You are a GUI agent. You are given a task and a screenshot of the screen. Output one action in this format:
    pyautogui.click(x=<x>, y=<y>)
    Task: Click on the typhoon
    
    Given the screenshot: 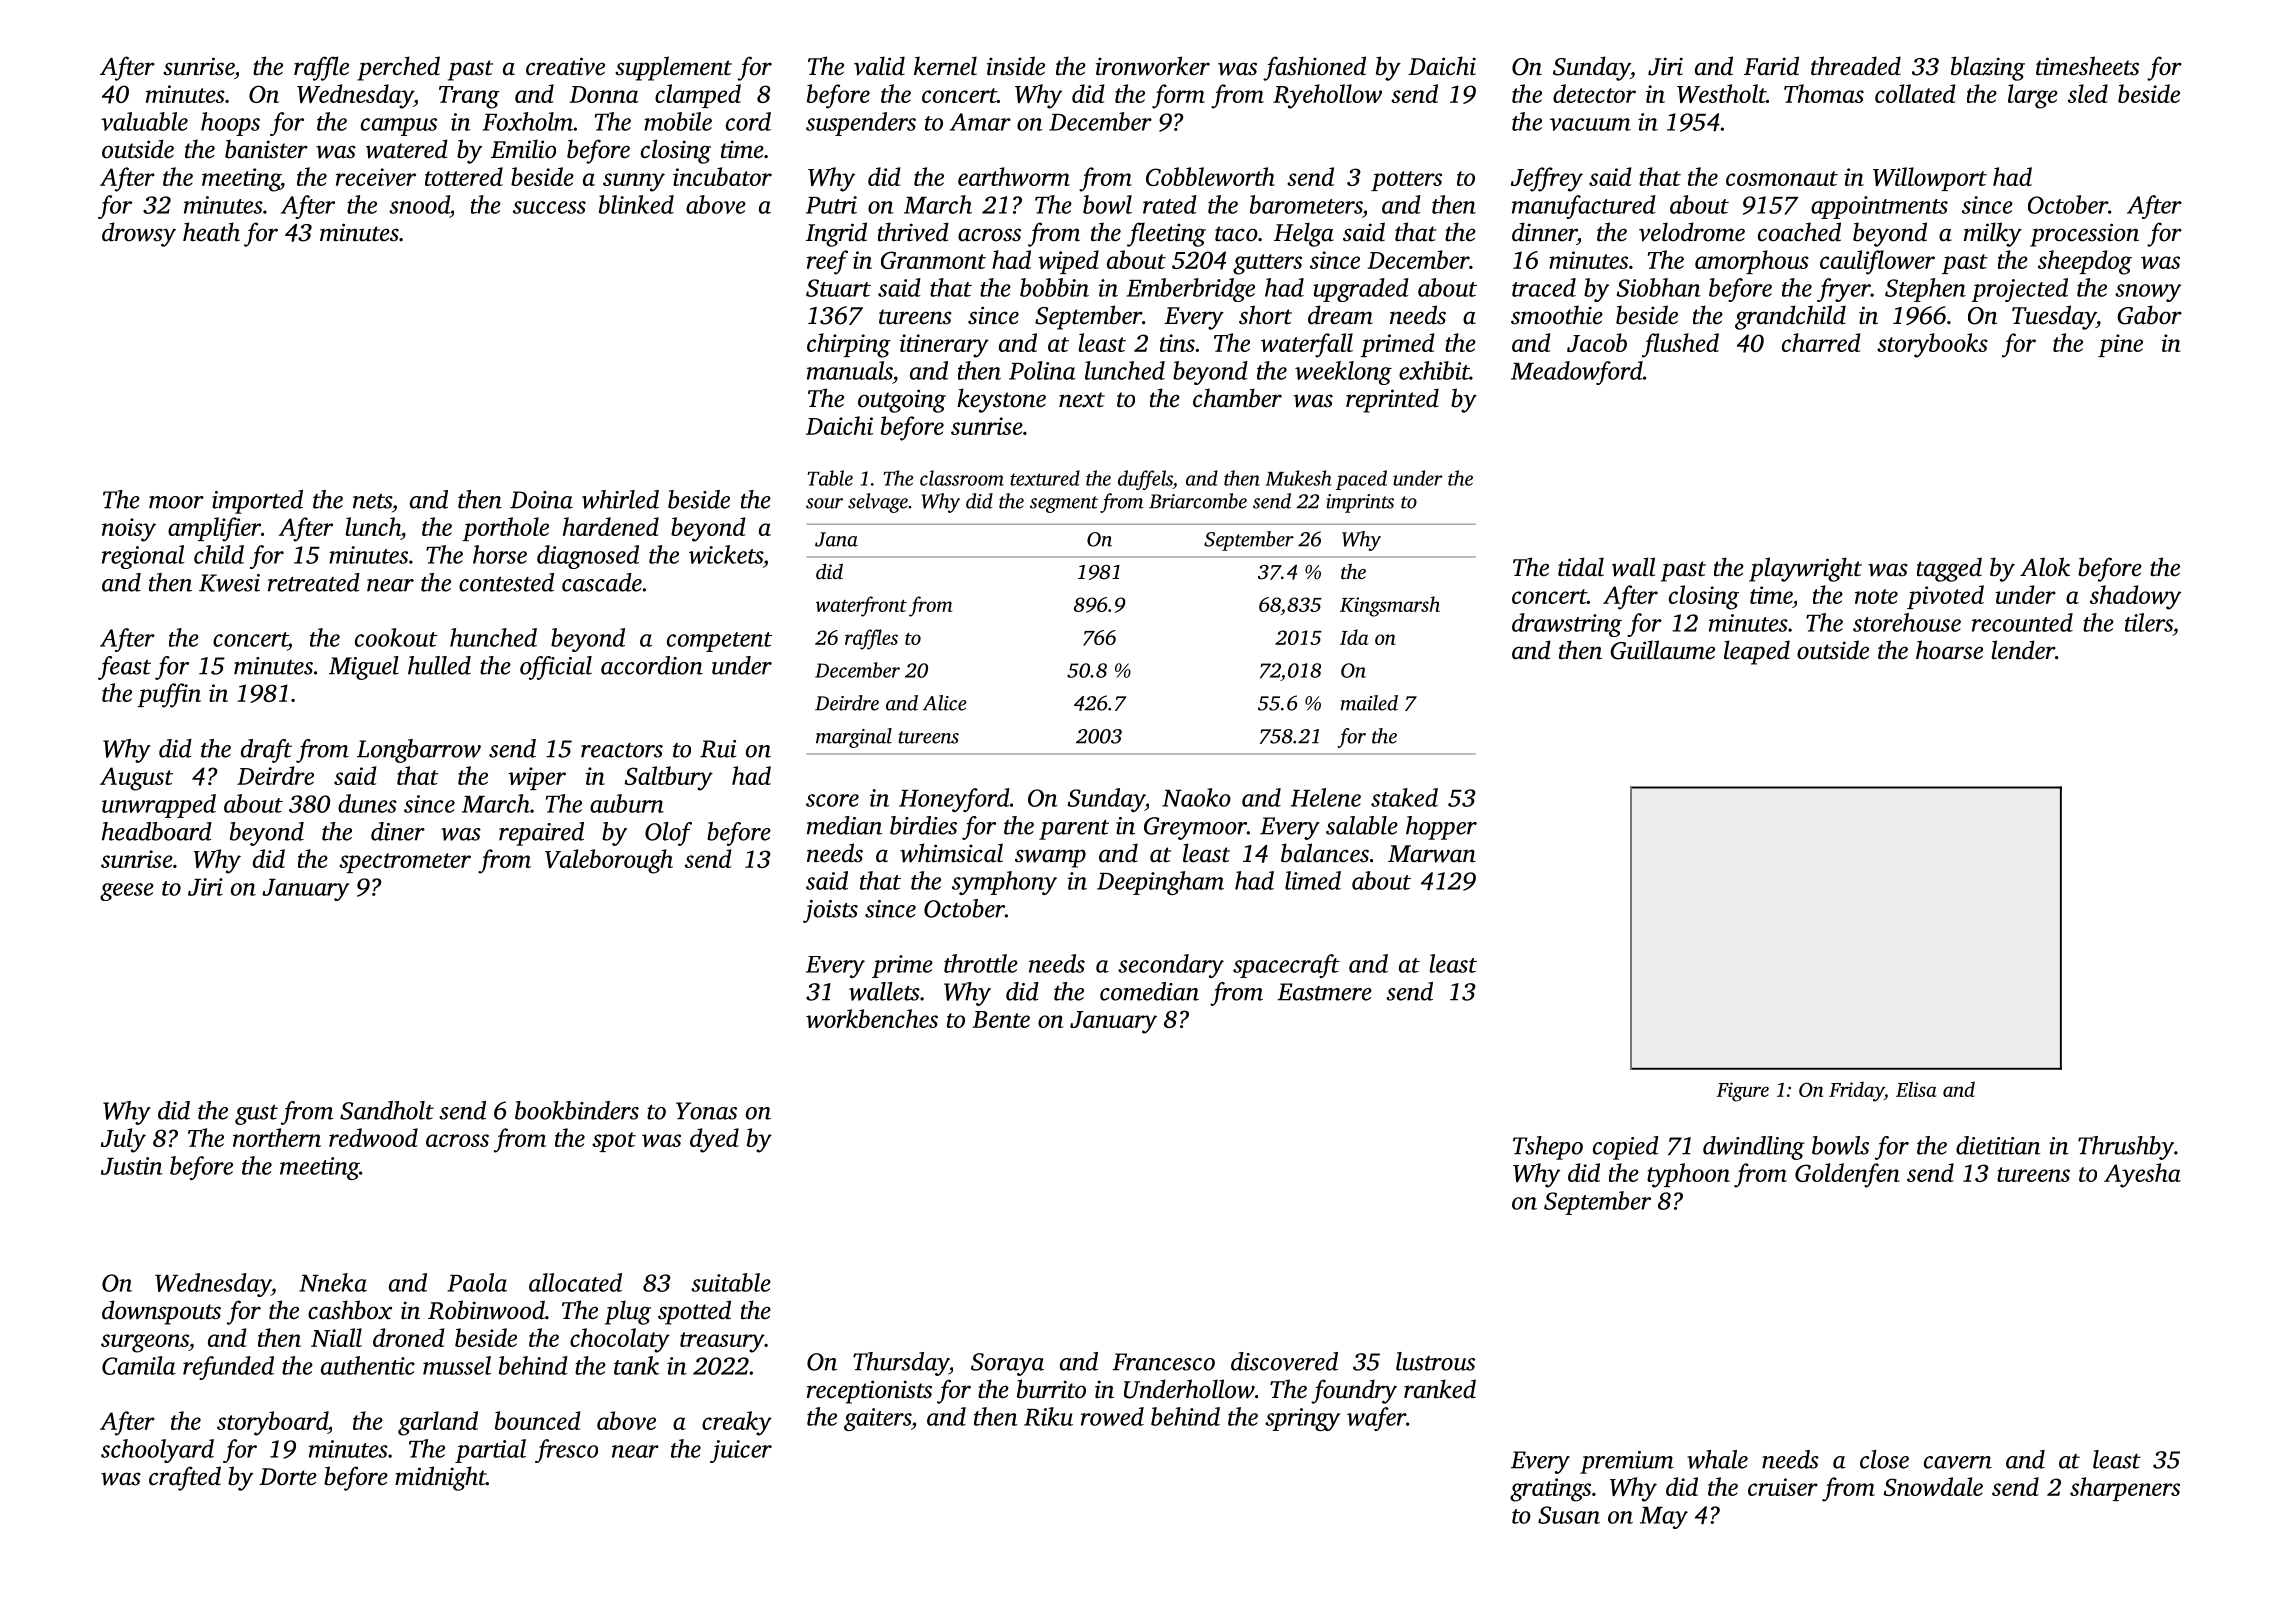 What is the action you would take?
    pyautogui.click(x=1688, y=1175)
